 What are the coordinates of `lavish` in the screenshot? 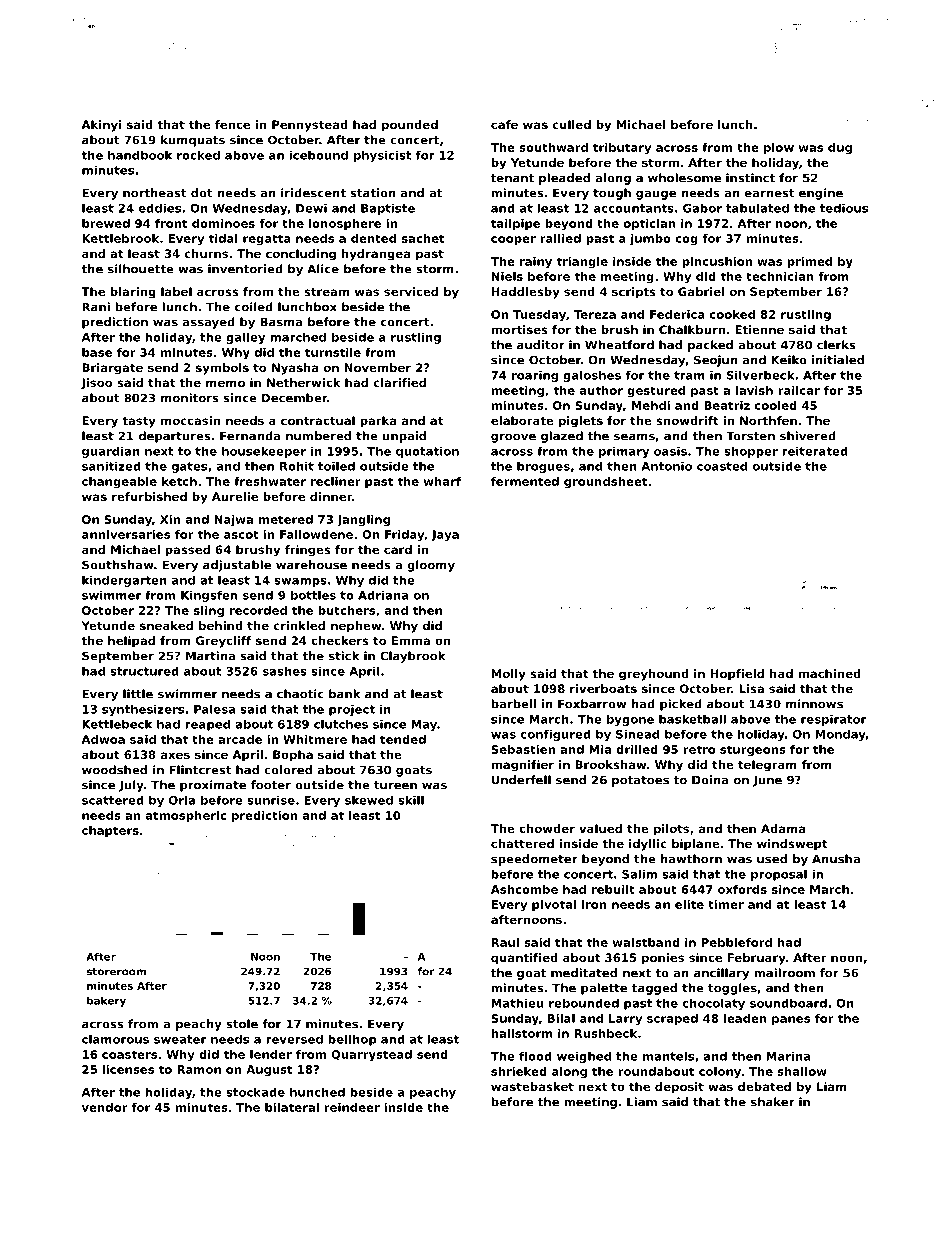 It's located at (754, 390).
